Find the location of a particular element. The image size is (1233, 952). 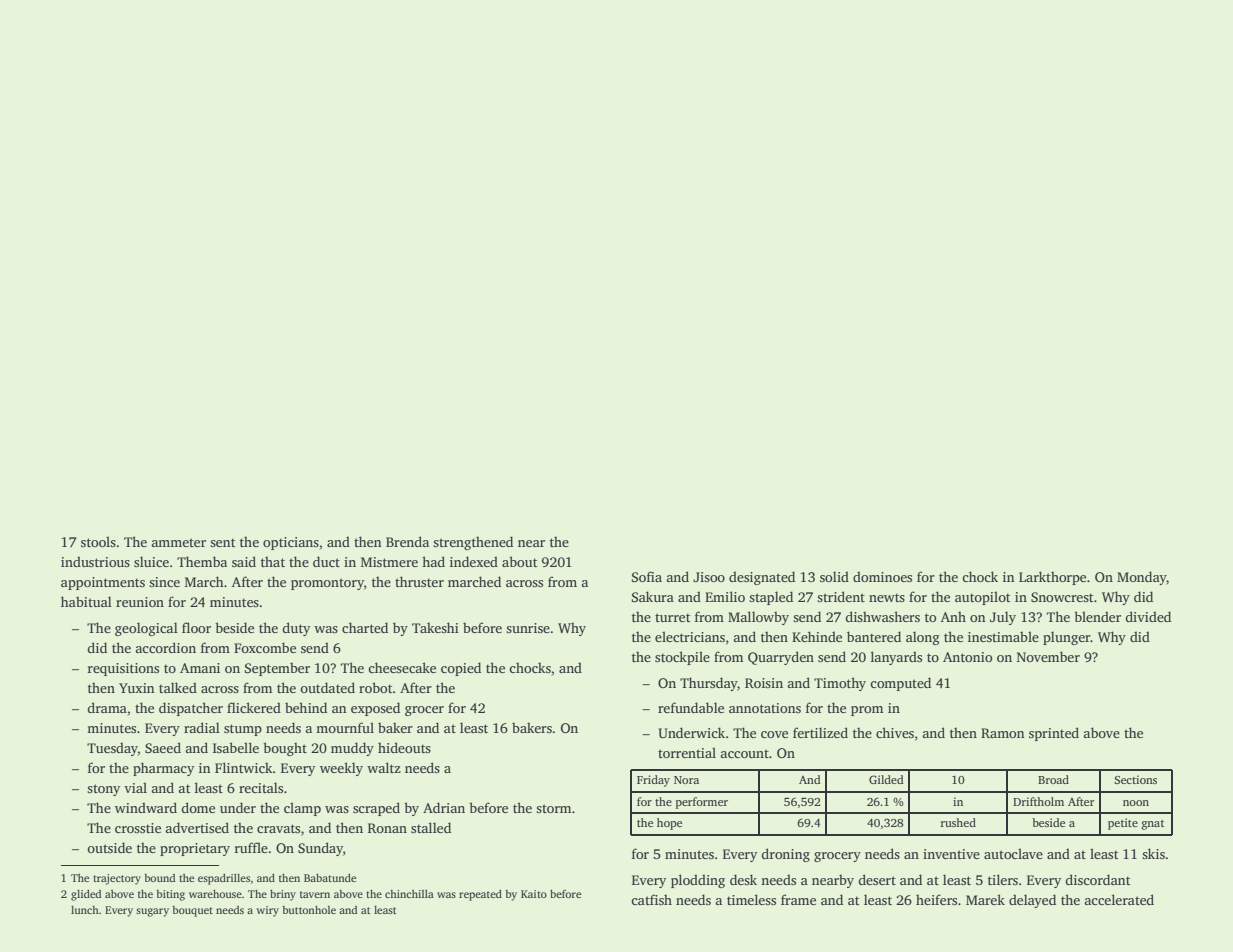

storm is located at coordinates (553, 808).
